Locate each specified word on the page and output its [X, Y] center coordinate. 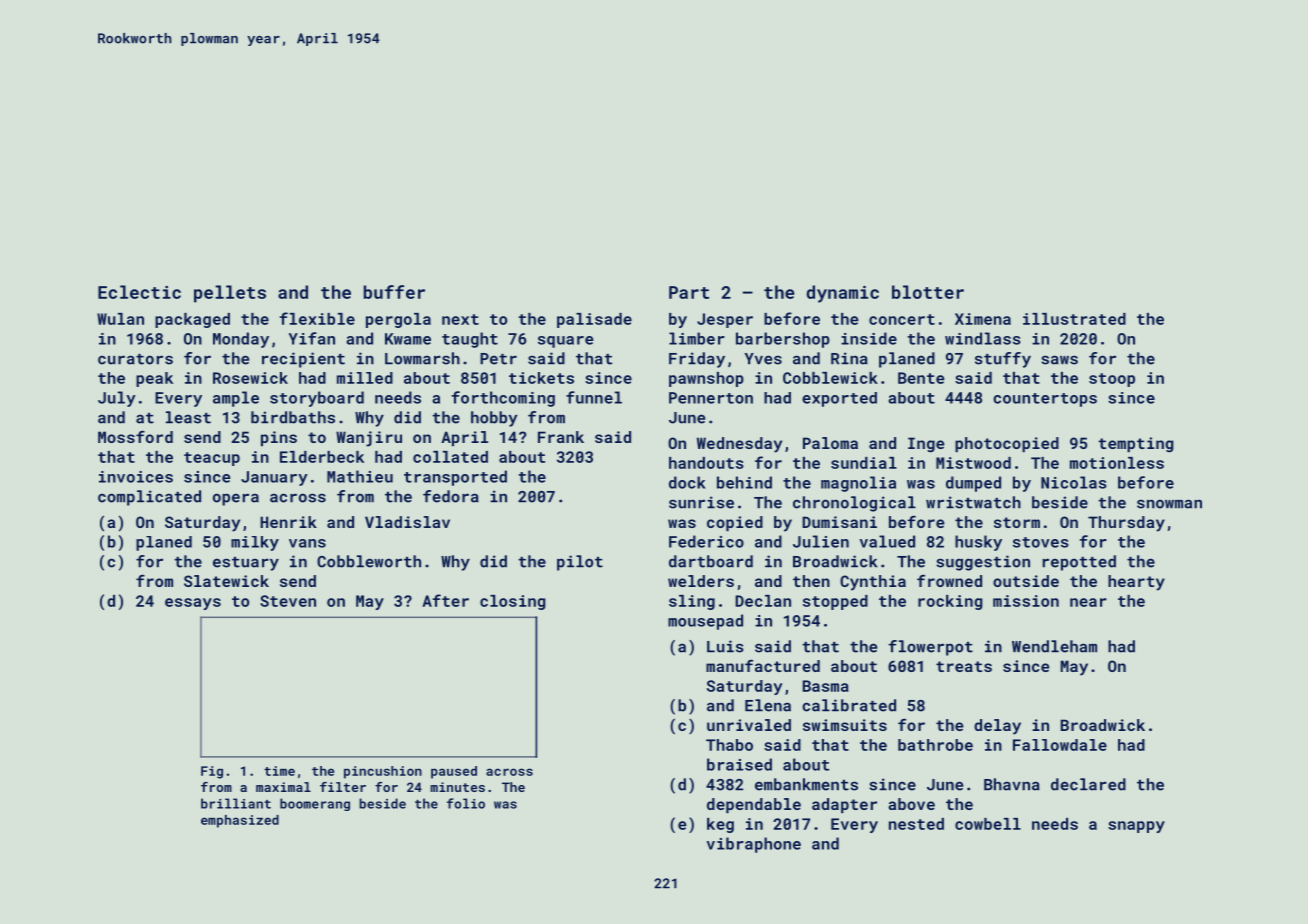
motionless [1117, 463]
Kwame [408, 339]
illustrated [1074, 319]
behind [744, 482]
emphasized [240, 821]
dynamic [843, 294]
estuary [246, 564]
